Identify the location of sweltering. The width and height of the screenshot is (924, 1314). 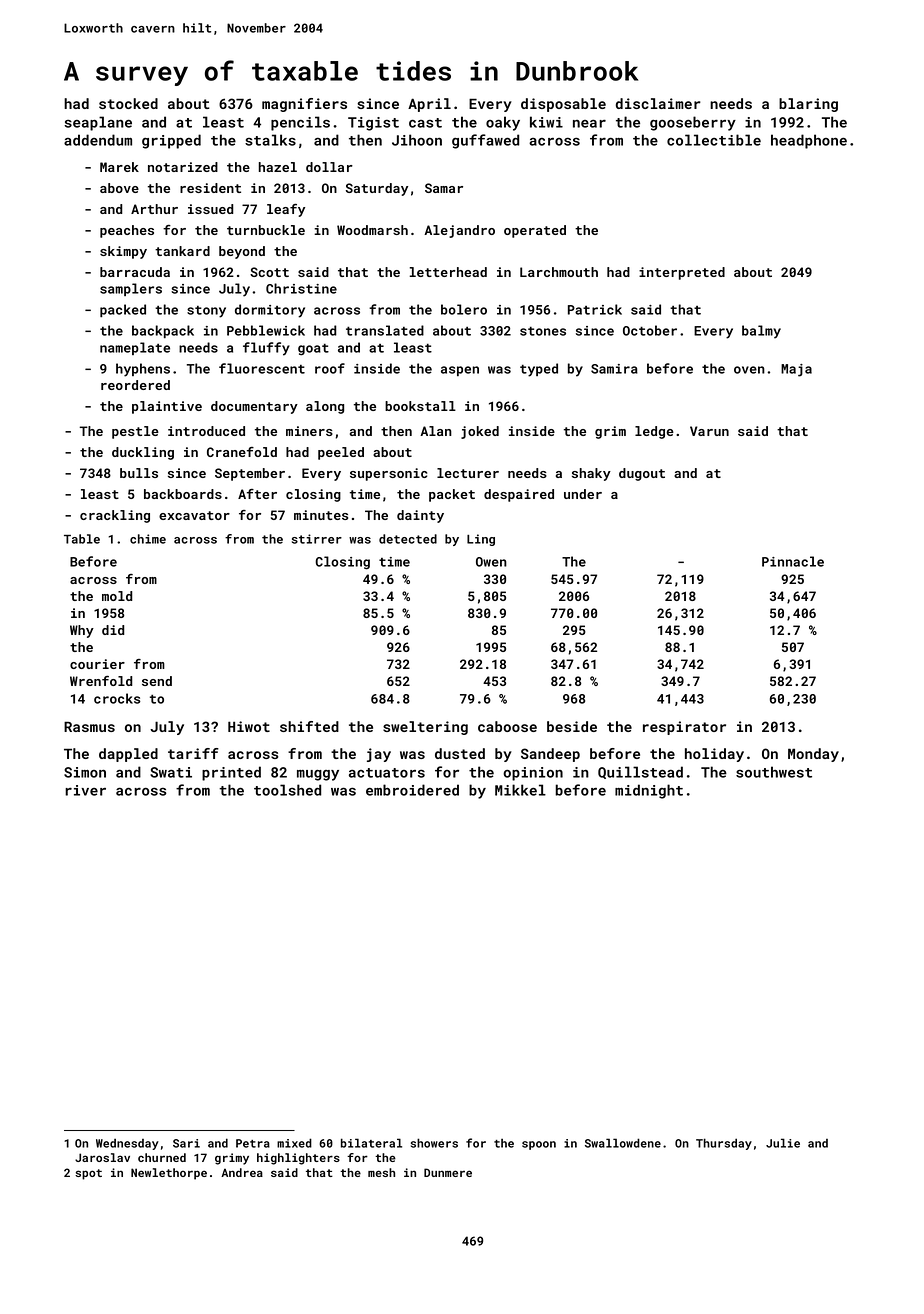
(425, 728).
